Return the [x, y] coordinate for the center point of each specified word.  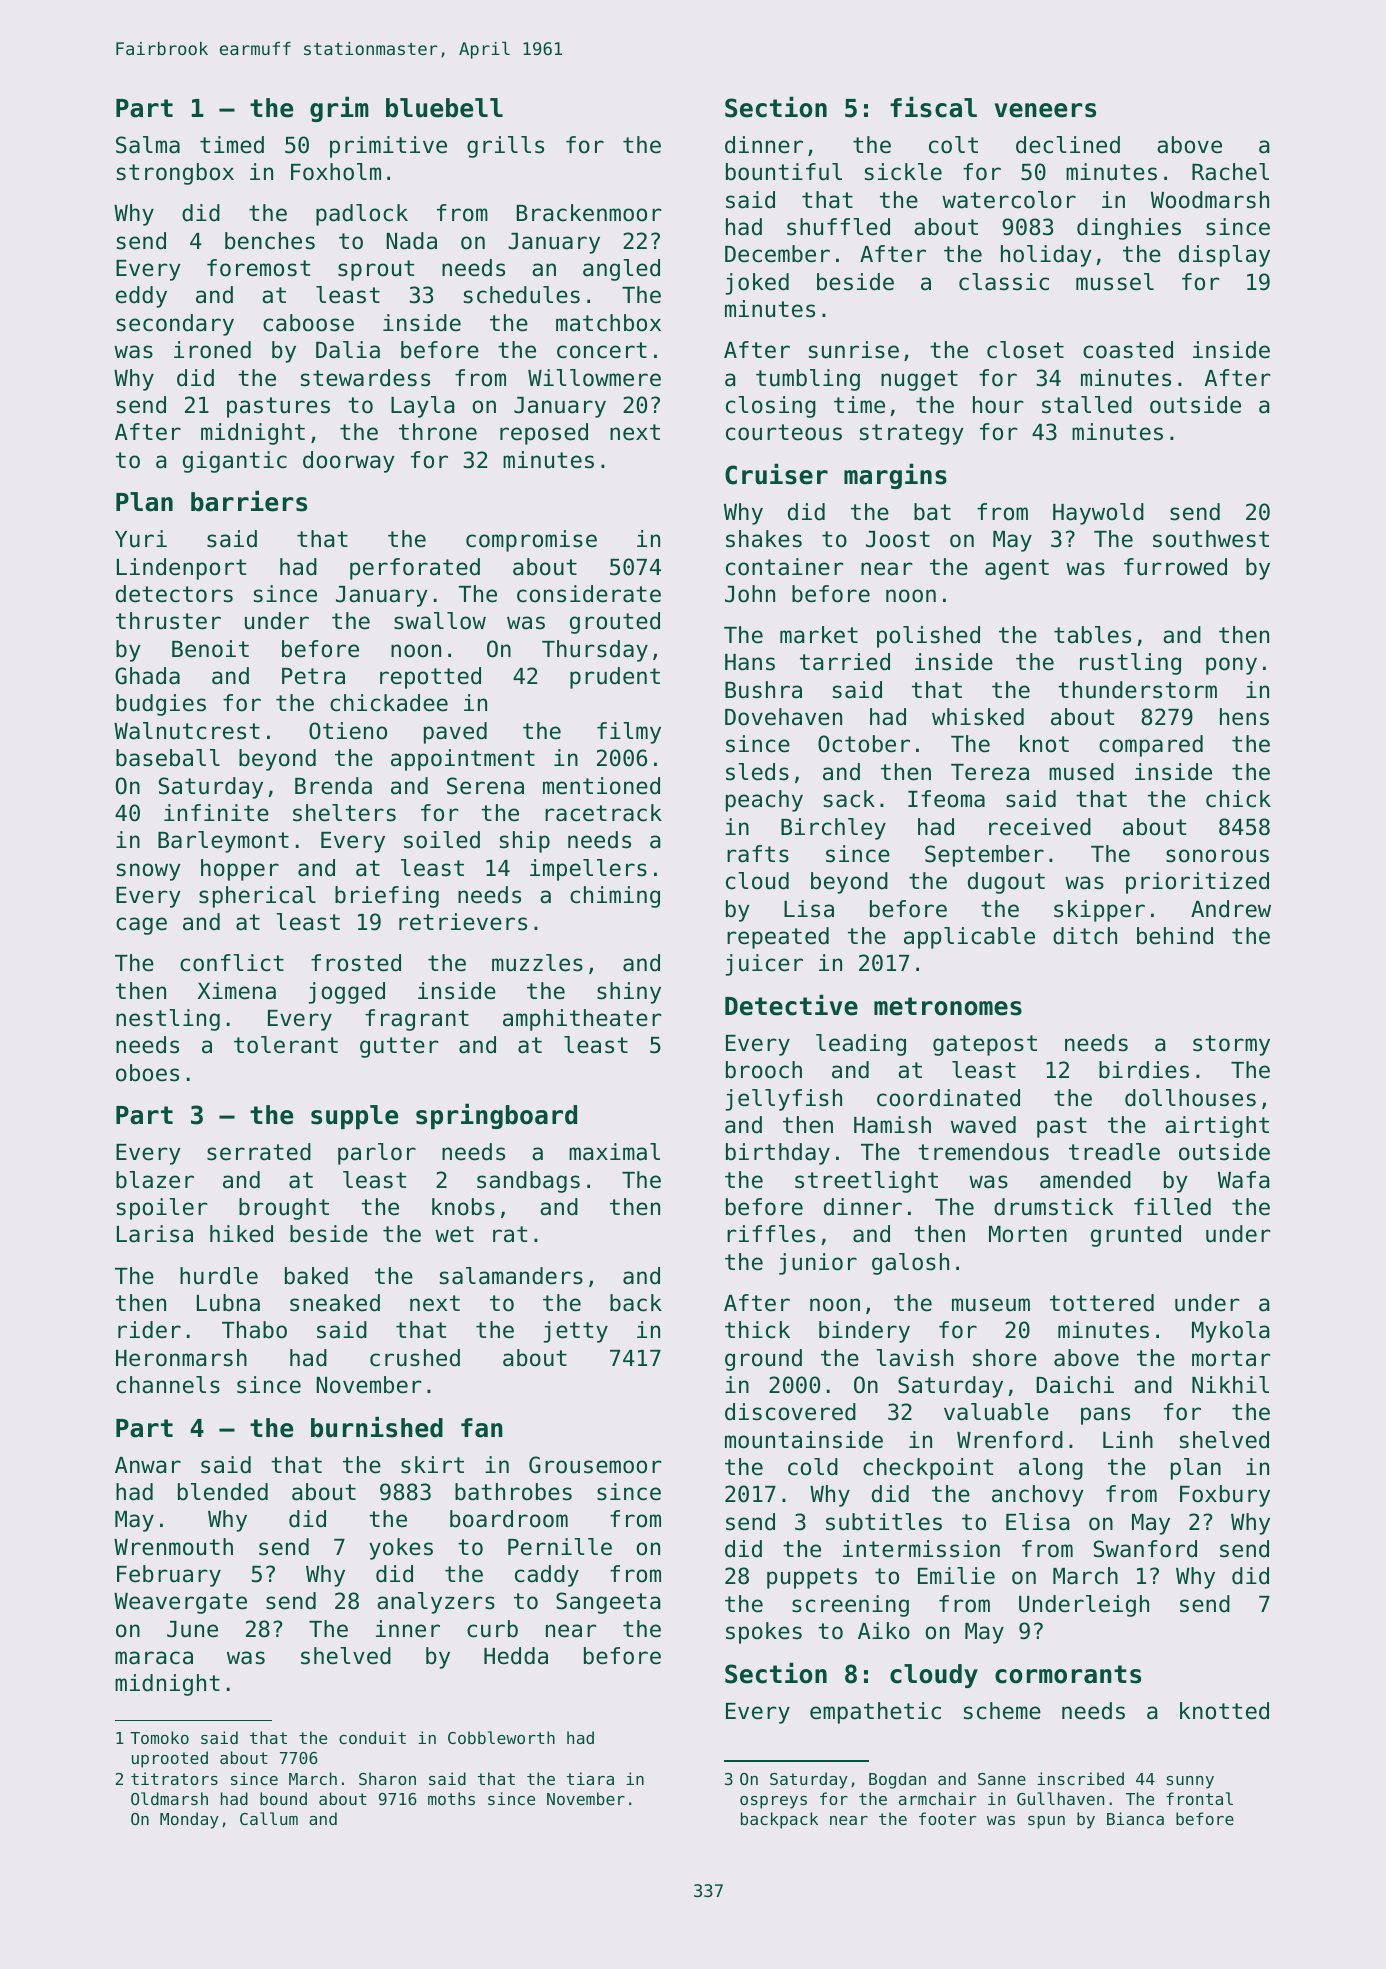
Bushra [763, 690]
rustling [1130, 664]
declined [1068, 145]
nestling [168, 1020]
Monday [189, 1820]
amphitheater [582, 1020]
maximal [614, 1152]
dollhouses [1190, 1098]
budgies [161, 705]
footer [947, 1818]
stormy [1231, 1045]
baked [316, 1276]
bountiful [784, 172]
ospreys [773, 1802]
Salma [148, 145]
